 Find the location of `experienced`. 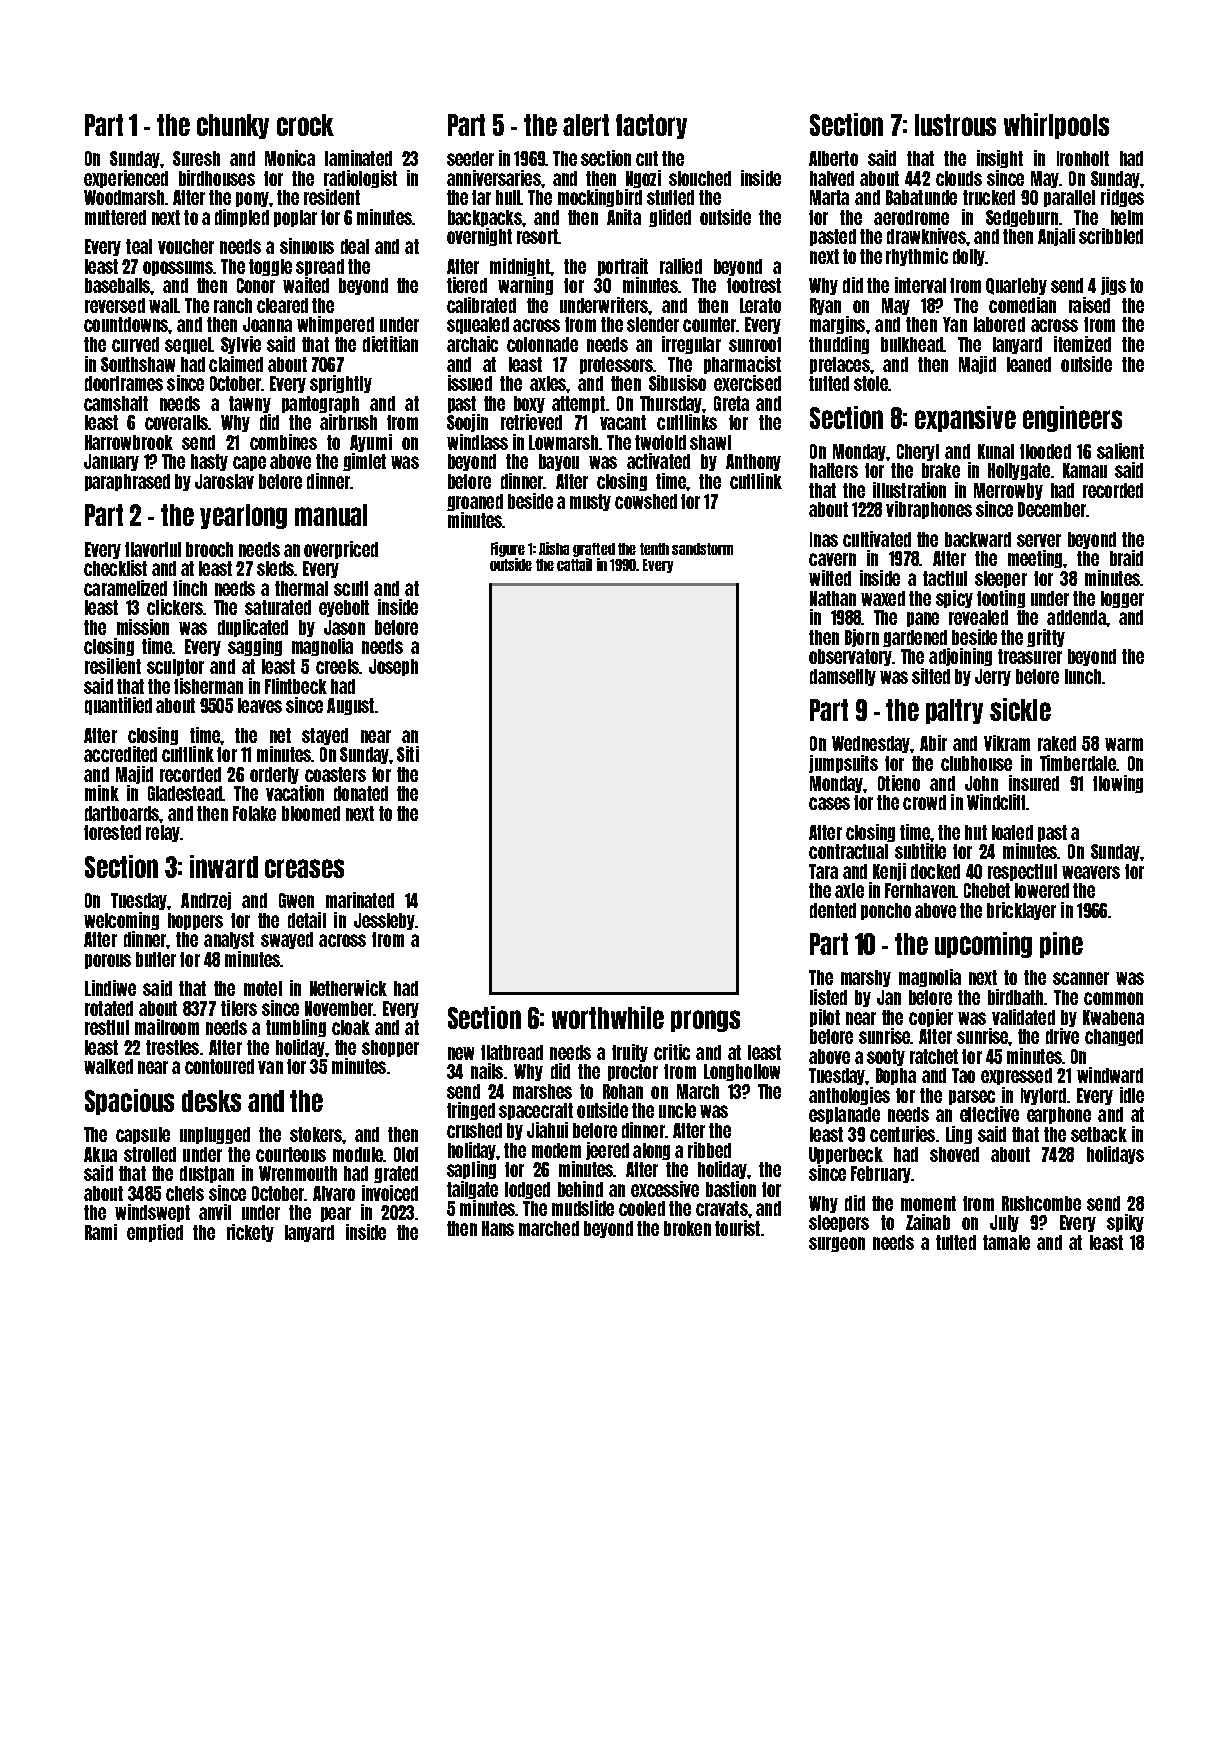

experienced is located at coordinates (126, 179).
